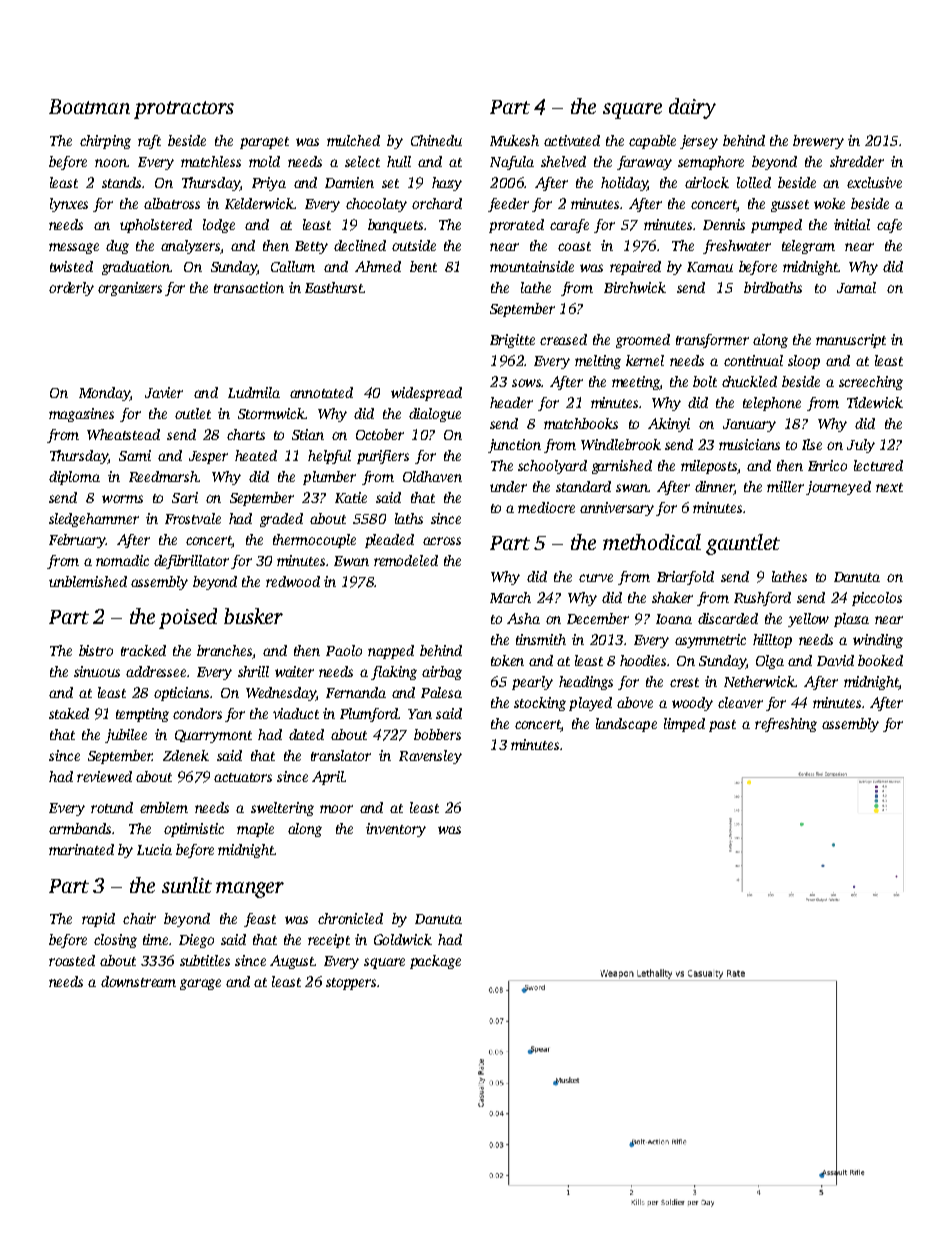 Image resolution: width=952 pixels, height=1233 pixels. Describe the element at coordinates (115, 941) in the screenshot. I see `closing` at that location.
